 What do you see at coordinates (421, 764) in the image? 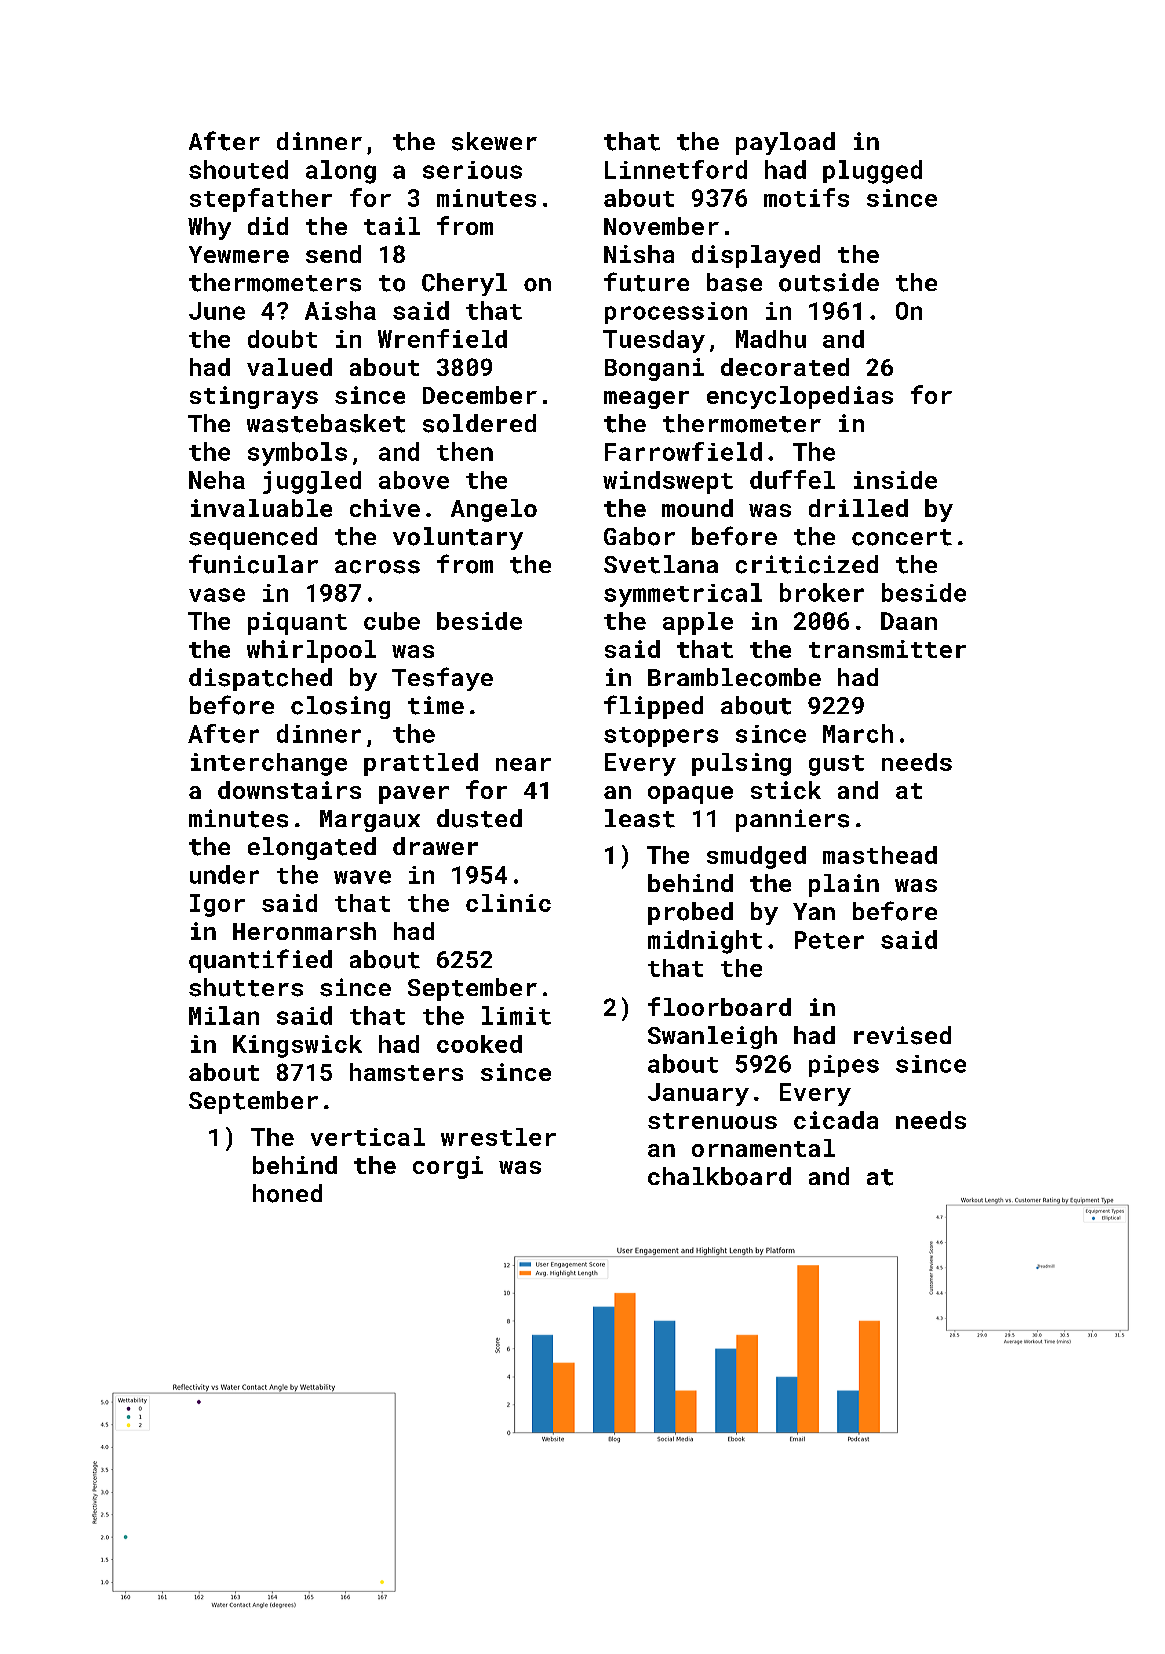
I see `prattled` at bounding box center [421, 764].
